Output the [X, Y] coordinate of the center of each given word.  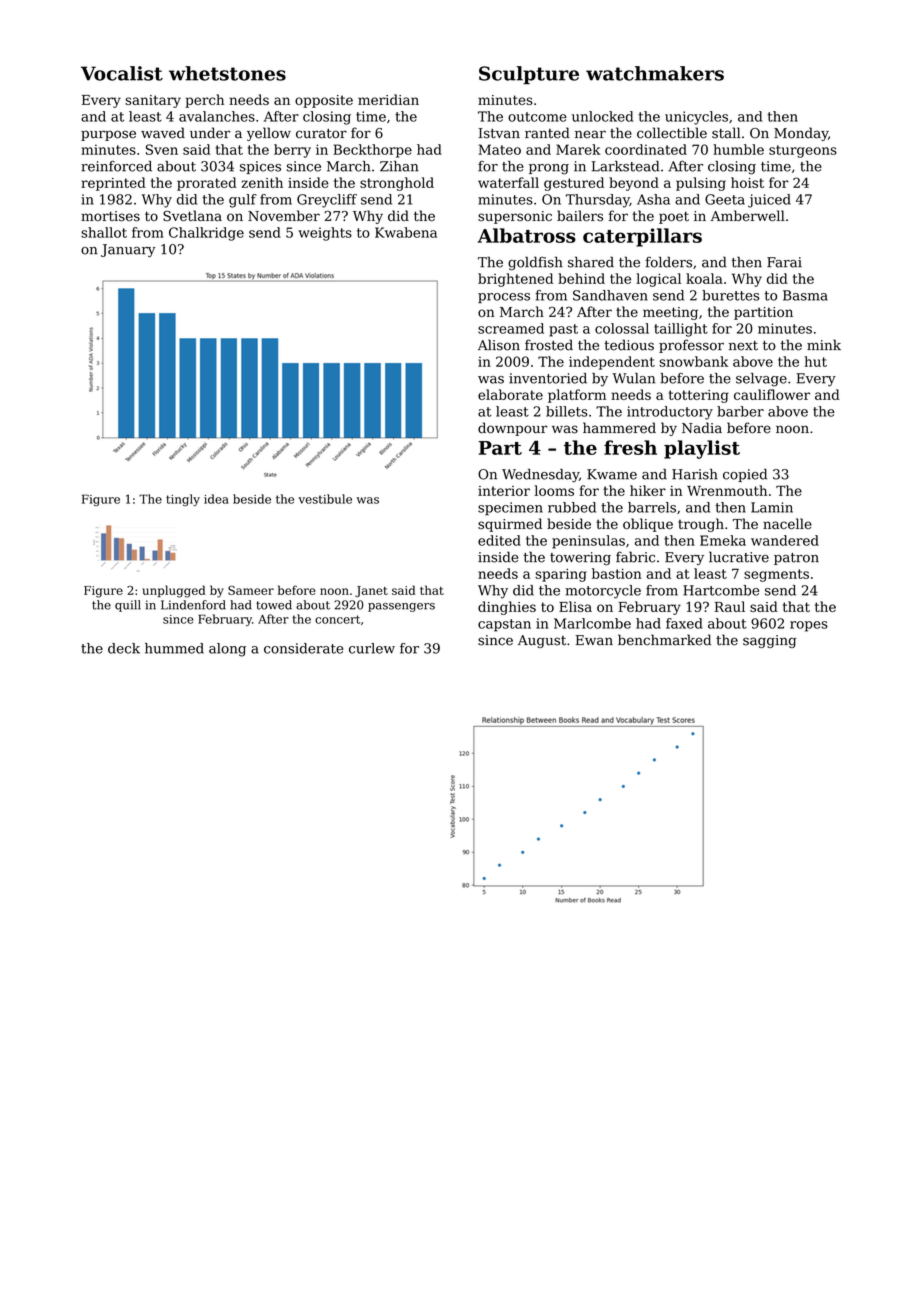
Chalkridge [206, 234]
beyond [634, 184]
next [743, 346]
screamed [511, 328]
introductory [670, 413]
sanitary [153, 101]
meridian [388, 99]
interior [504, 491]
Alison [499, 345]
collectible [672, 133]
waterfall [508, 182]
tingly [183, 500]
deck [124, 648]
